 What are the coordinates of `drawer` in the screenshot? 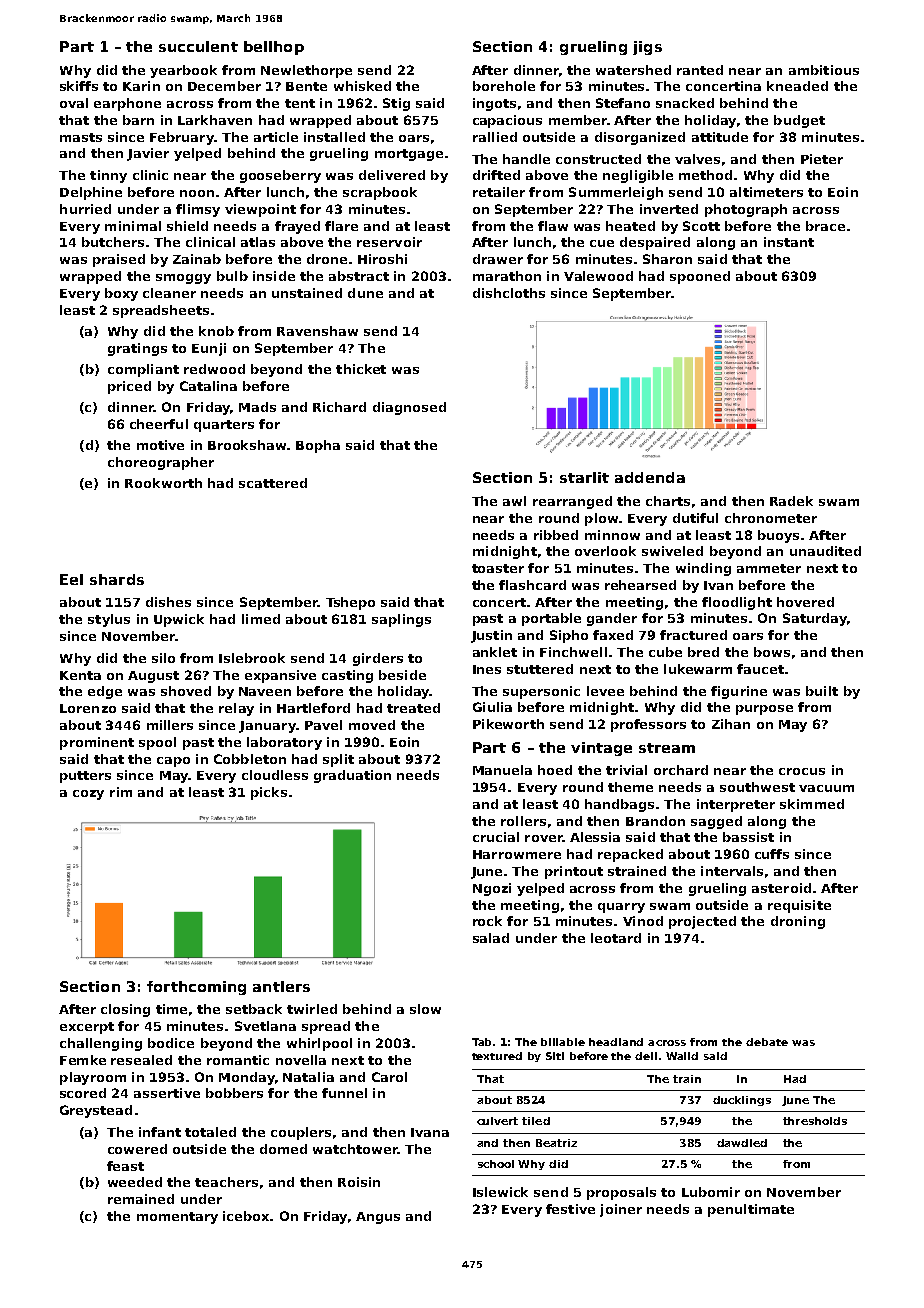 It's located at (498, 259).
